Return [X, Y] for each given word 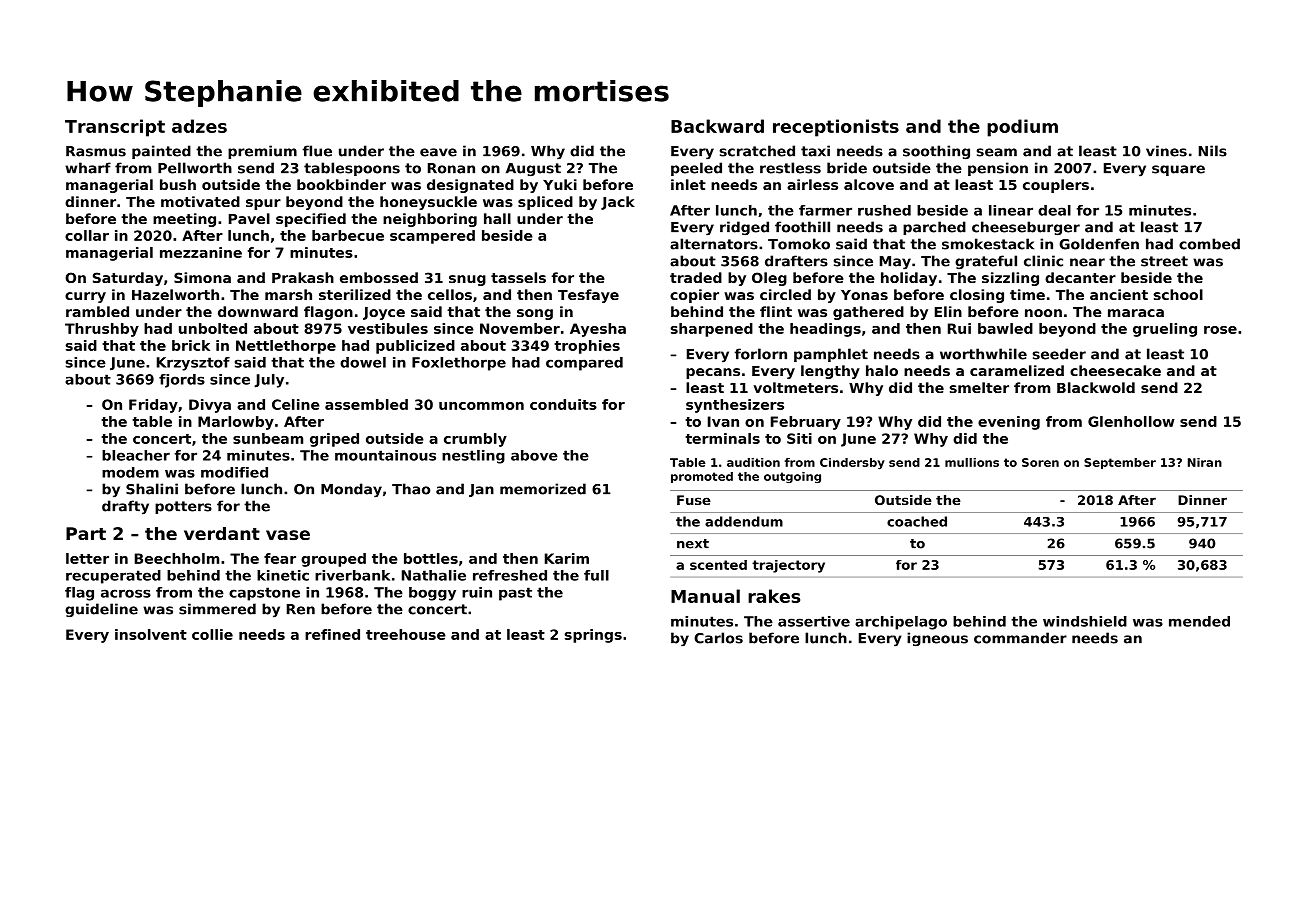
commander [1020, 638]
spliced [545, 203]
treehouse [406, 634]
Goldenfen [1099, 244]
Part [86, 533]
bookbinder [341, 184]
